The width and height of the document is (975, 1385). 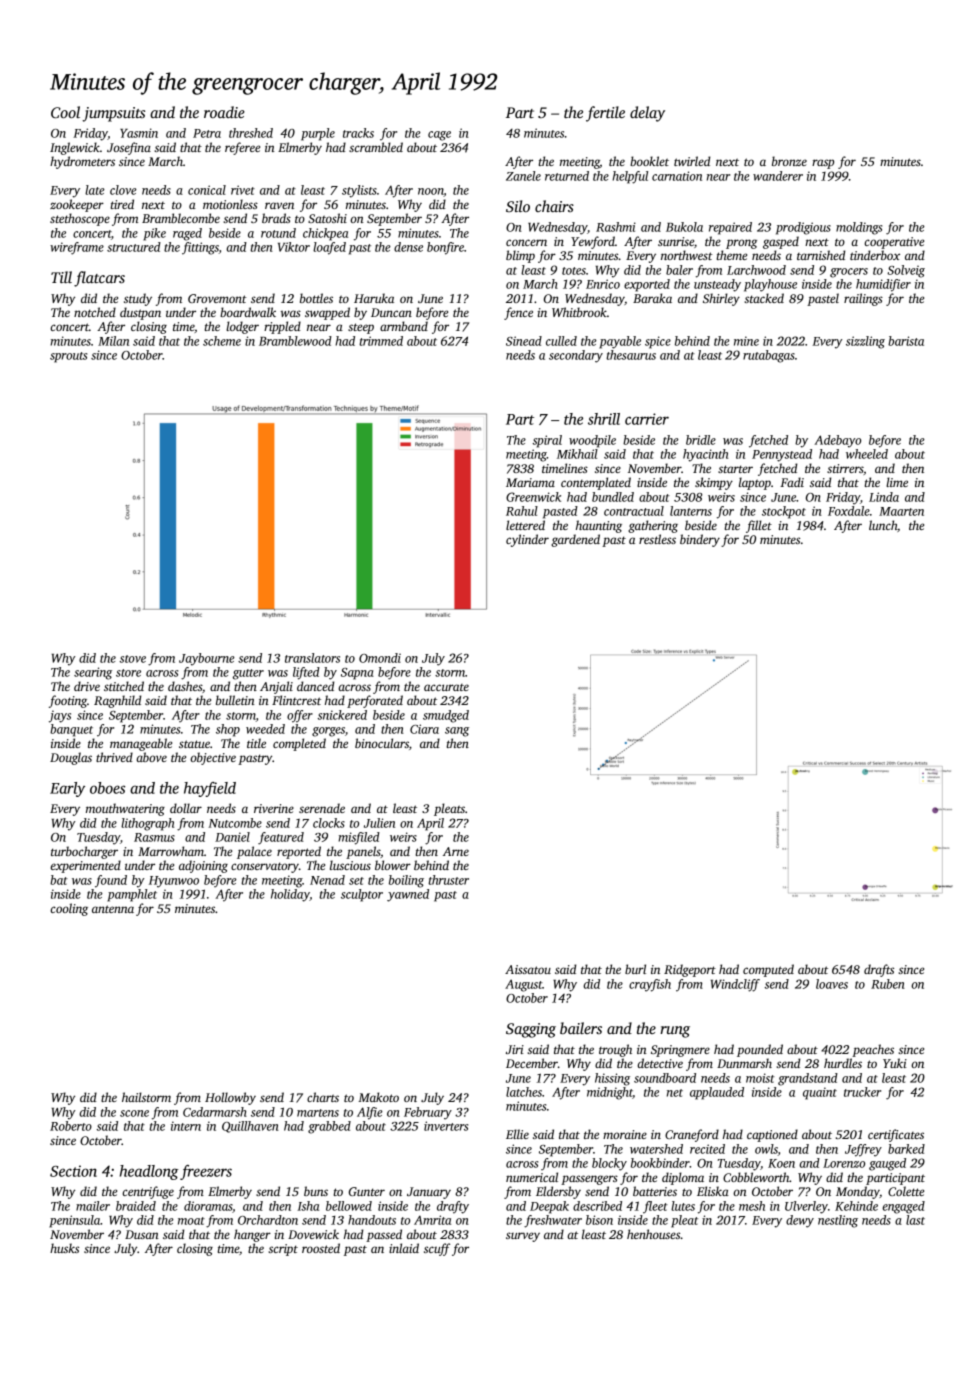 What do you see at coordinates (431, 192) in the document?
I see `noon` at bounding box center [431, 192].
